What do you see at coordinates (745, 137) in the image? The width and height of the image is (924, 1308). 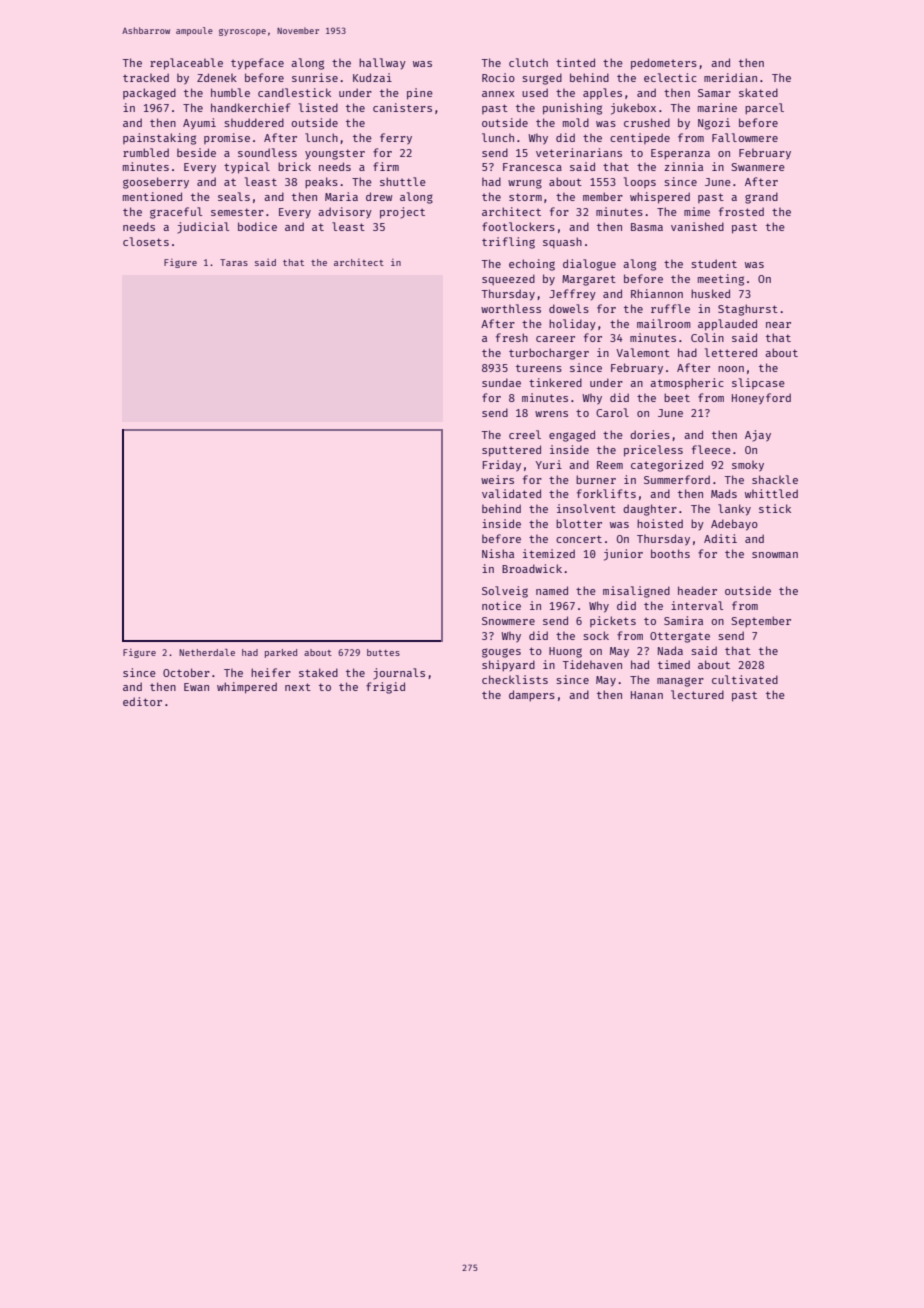 I see `Fallowmere` at bounding box center [745, 137].
